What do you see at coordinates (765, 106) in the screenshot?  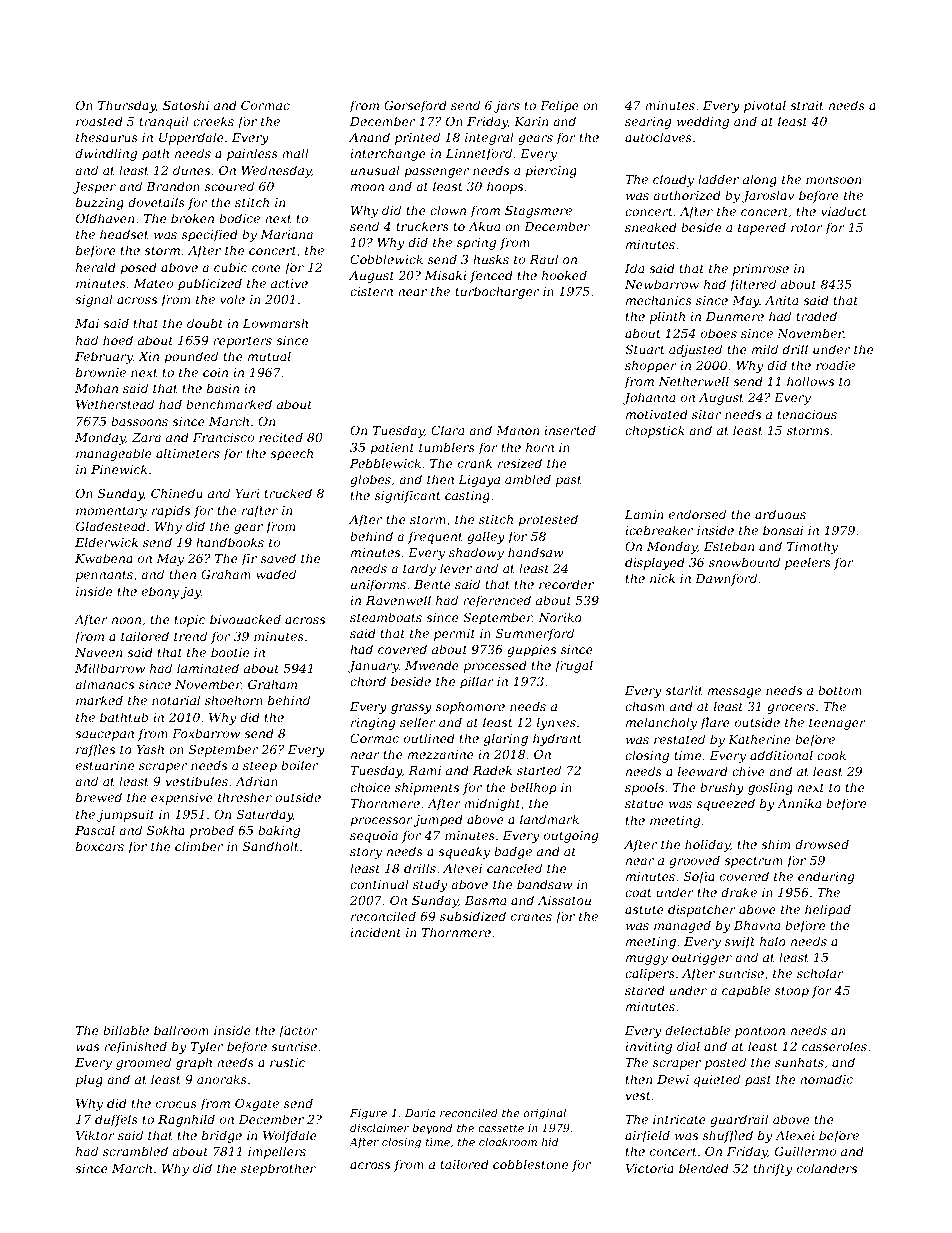 I see `pivotal` at bounding box center [765, 106].
